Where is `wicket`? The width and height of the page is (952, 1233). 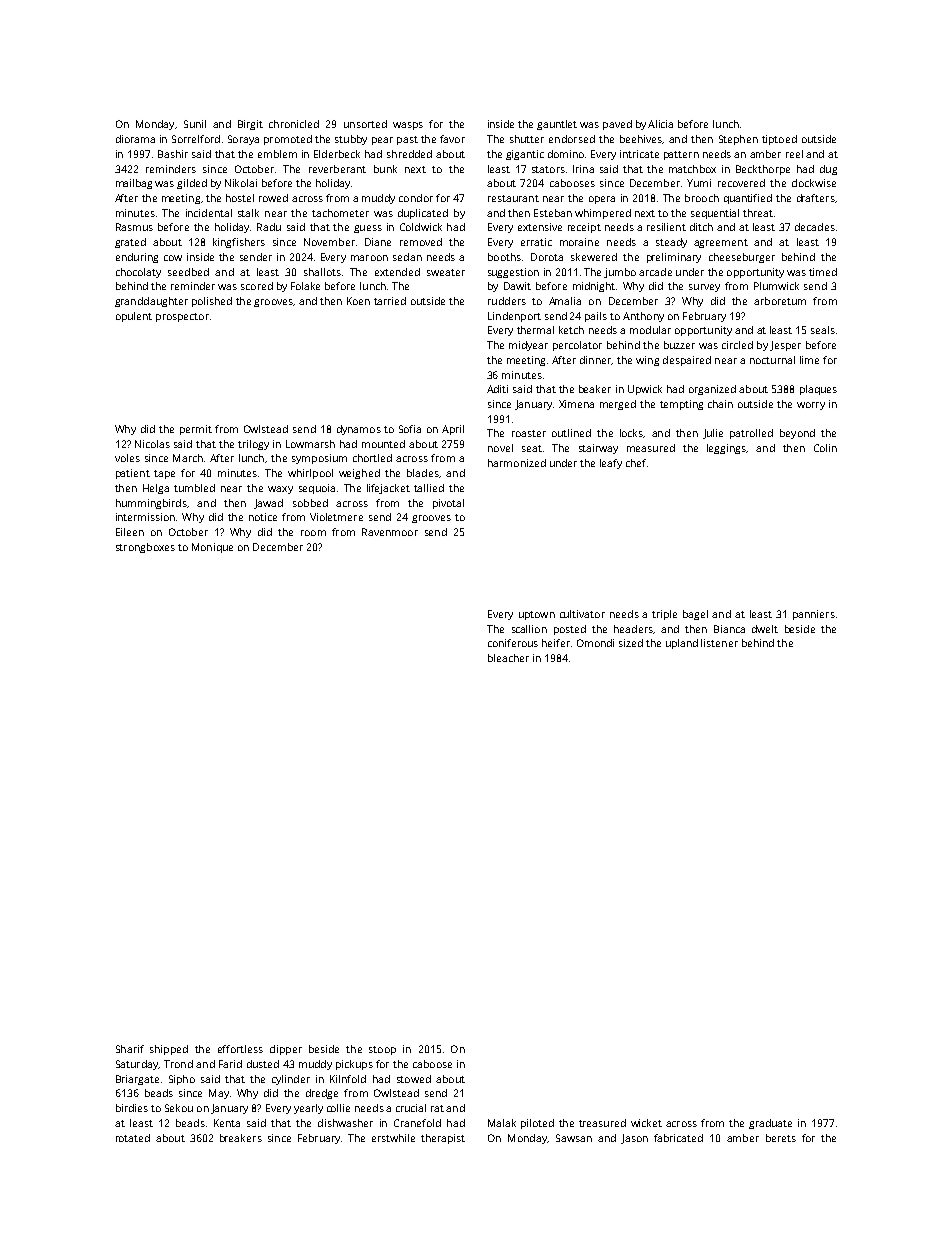 wicket is located at coordinates (646, 1123).
